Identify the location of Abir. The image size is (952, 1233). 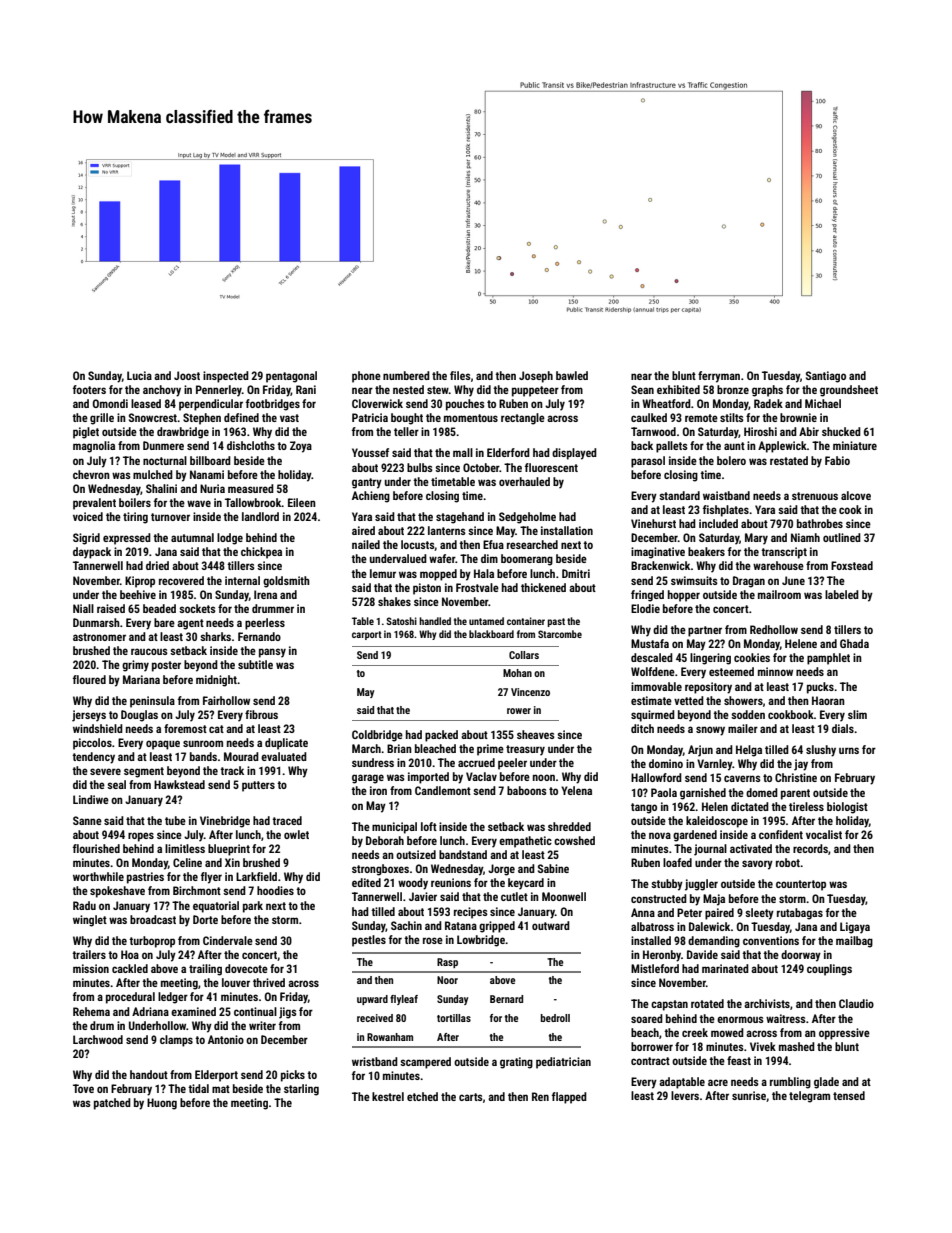
(809, 431).
